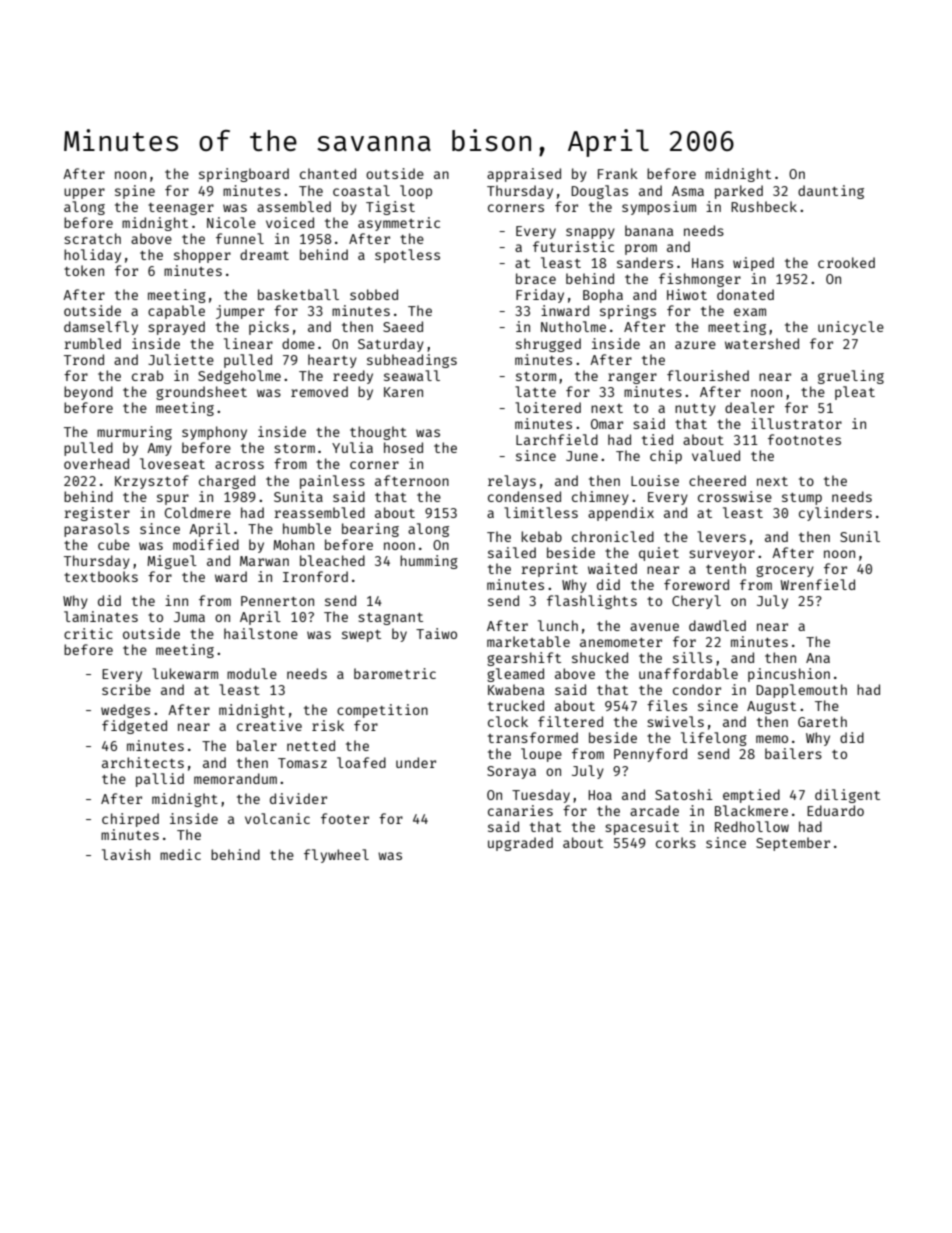 This screenshot has height=1233, width=952. Describe the element at coordinates (126, 854) in the screenshot. I see `lavish` at that location.
